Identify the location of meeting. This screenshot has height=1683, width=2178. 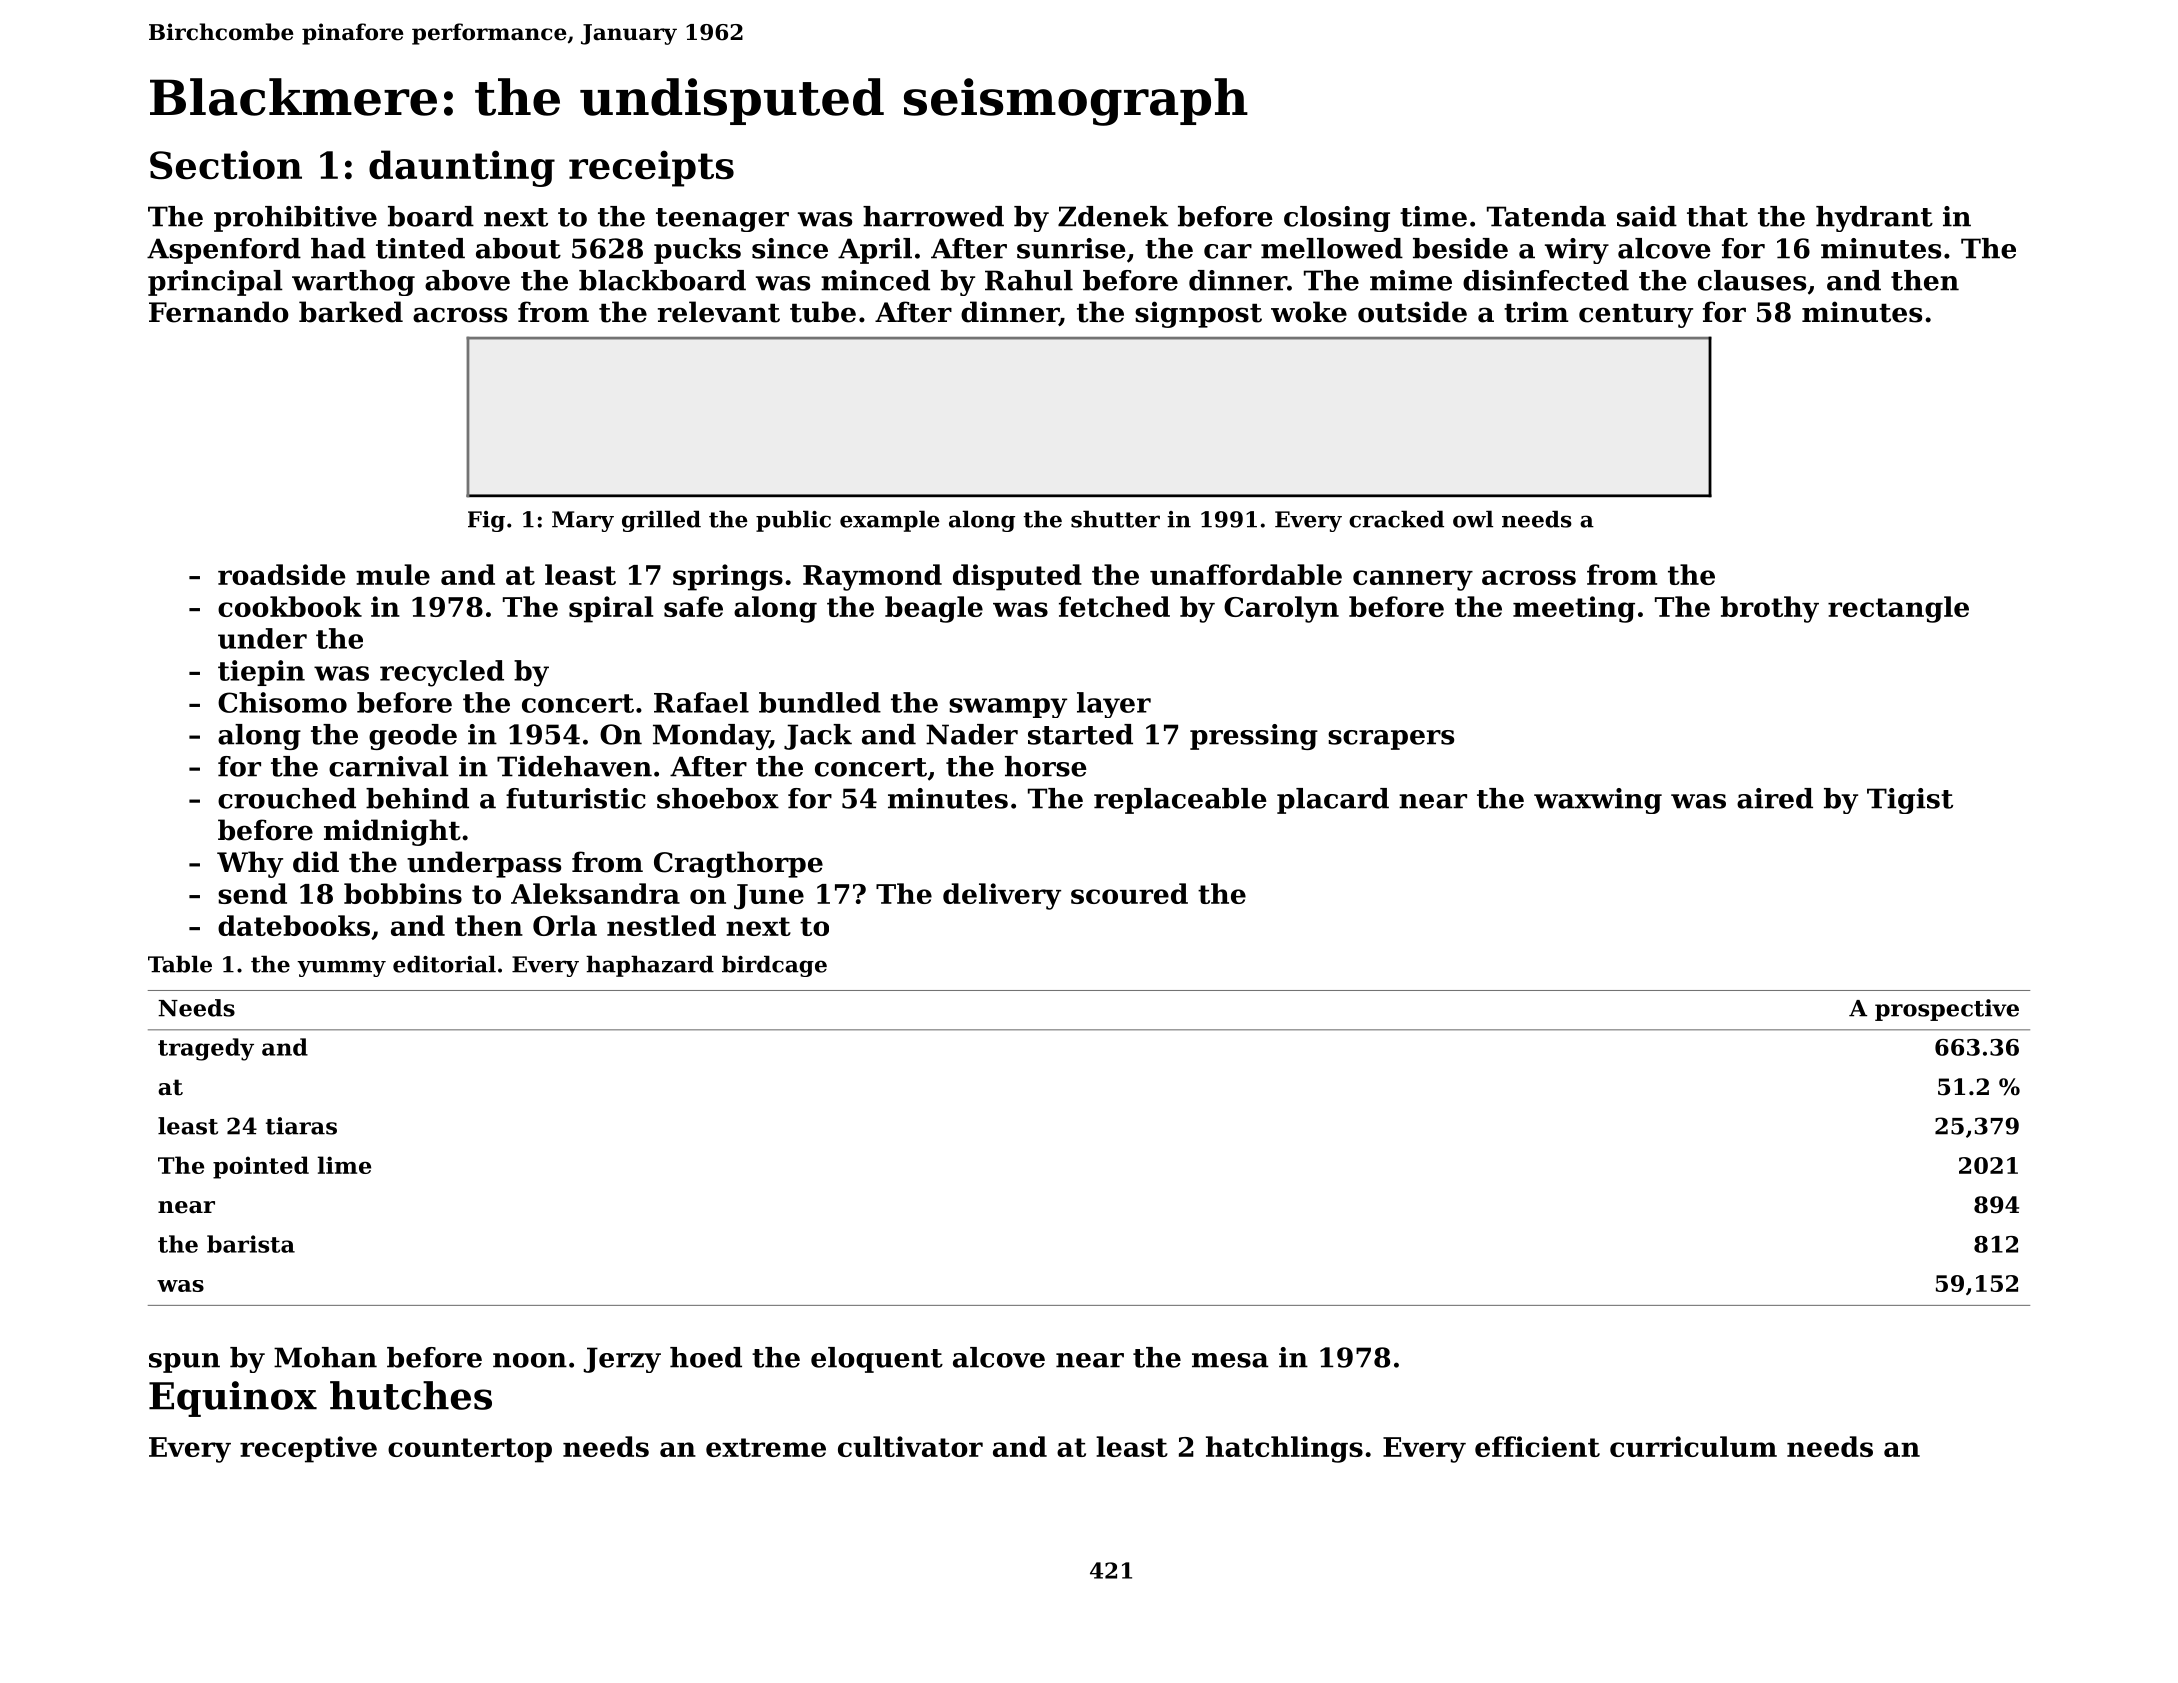
(1574, 609).
